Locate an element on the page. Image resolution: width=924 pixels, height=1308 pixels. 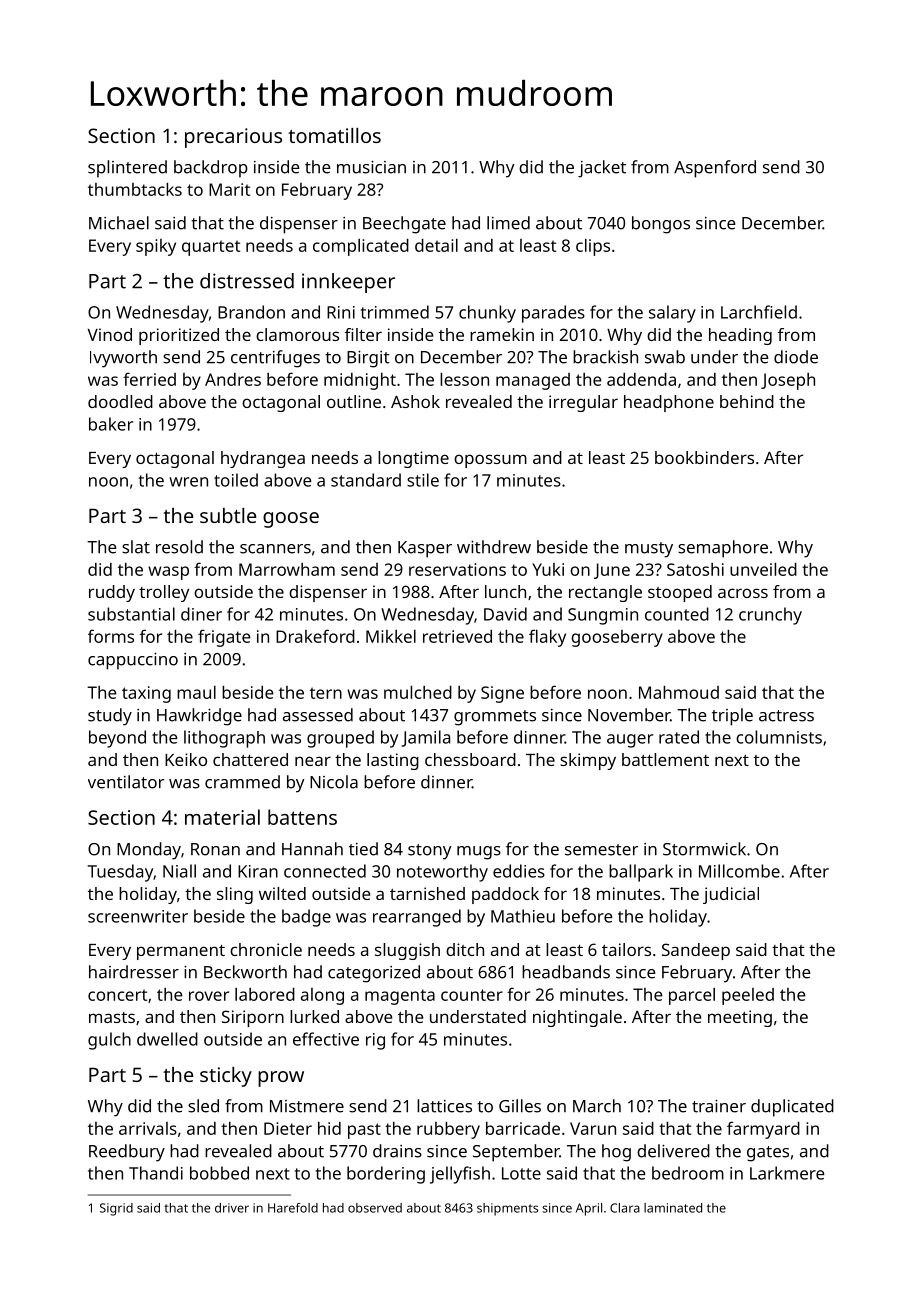
tomatillos is located at coordinates (334, 135).
